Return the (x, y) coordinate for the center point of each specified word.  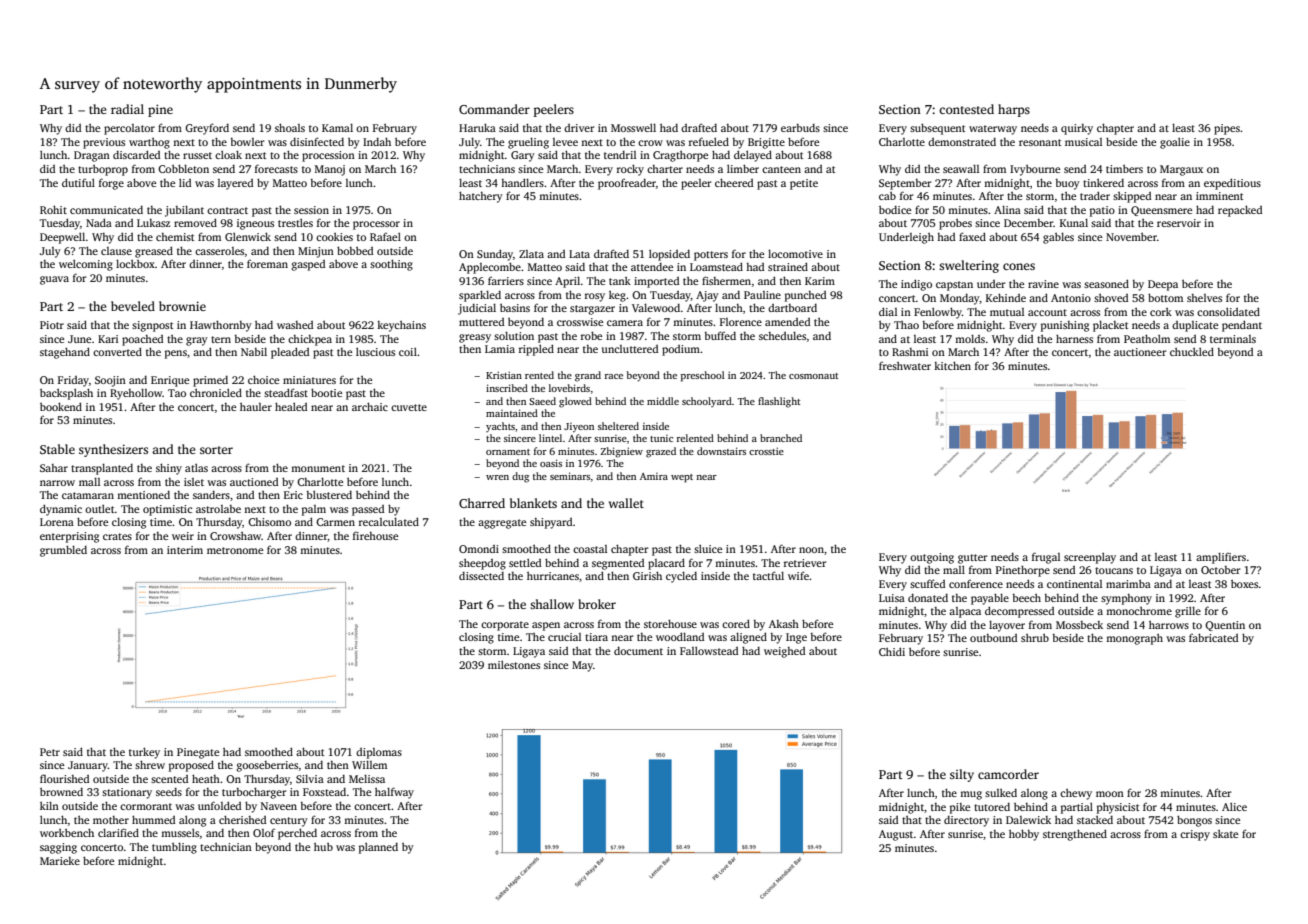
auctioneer (1140, 352)
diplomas (379, 753)
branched (781, 438)
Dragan (92, 156)
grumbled (63, 551)
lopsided (669, 255)
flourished (64, 778)
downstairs (721, 451)
